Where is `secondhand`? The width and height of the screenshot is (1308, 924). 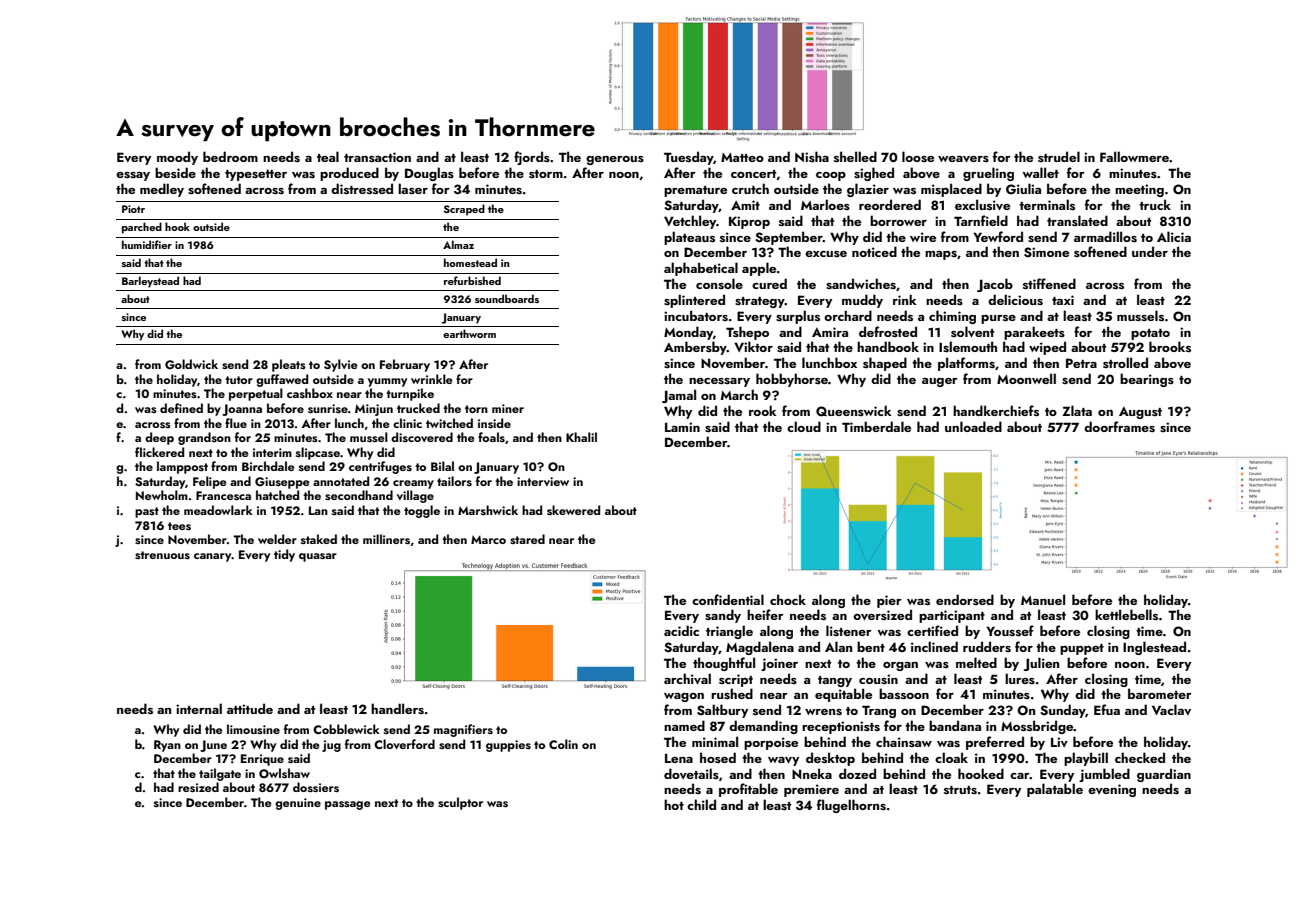 secondhand is located at coordinates (359, 495).
